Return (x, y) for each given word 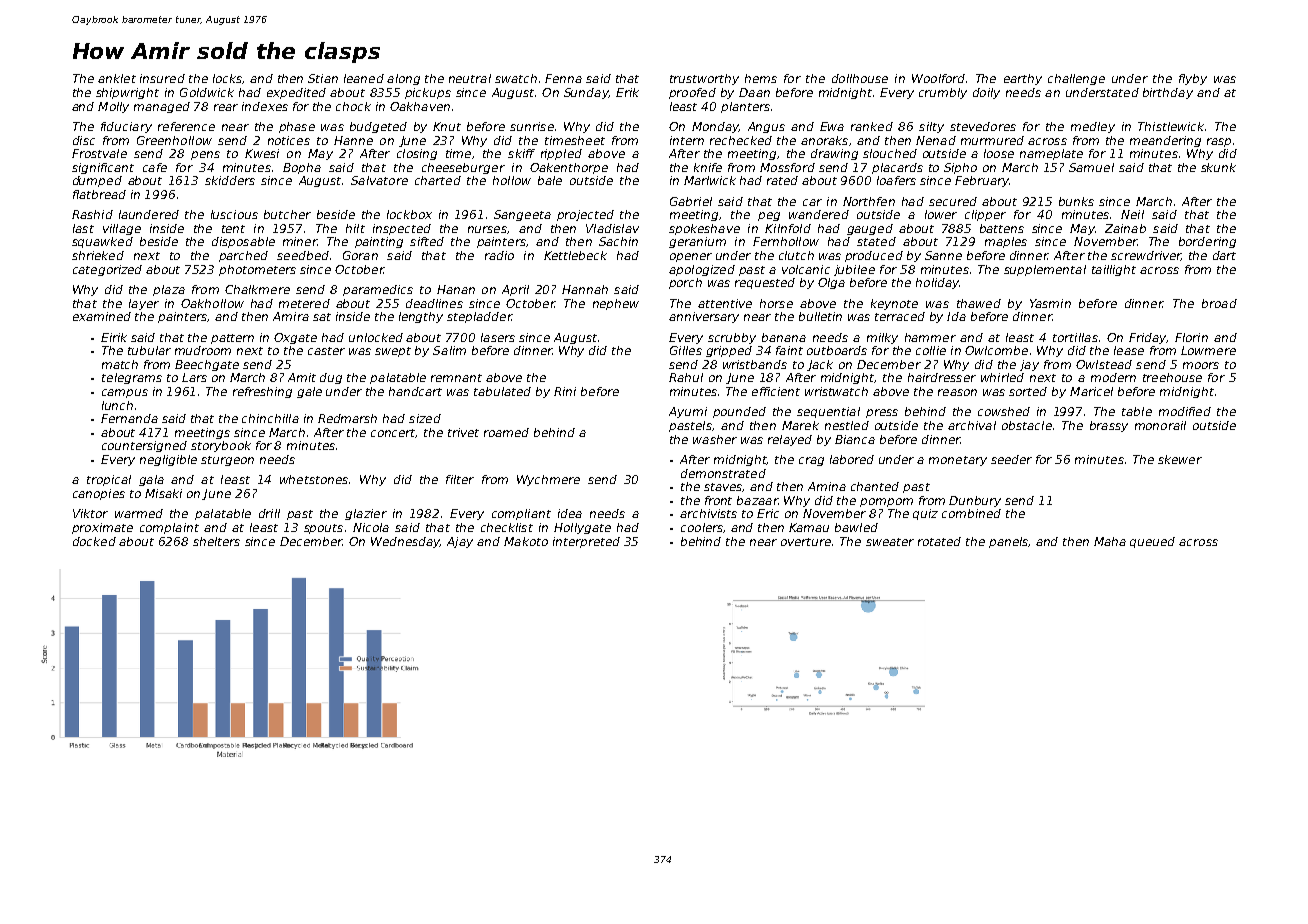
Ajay (460, 542)
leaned (364, 78)
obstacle (1027, 425)
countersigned (144, 446)
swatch (516, 78)
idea (570, 513)
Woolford (938, 78)
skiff (521, 153)
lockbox (409, 214)
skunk (1218, 167)
